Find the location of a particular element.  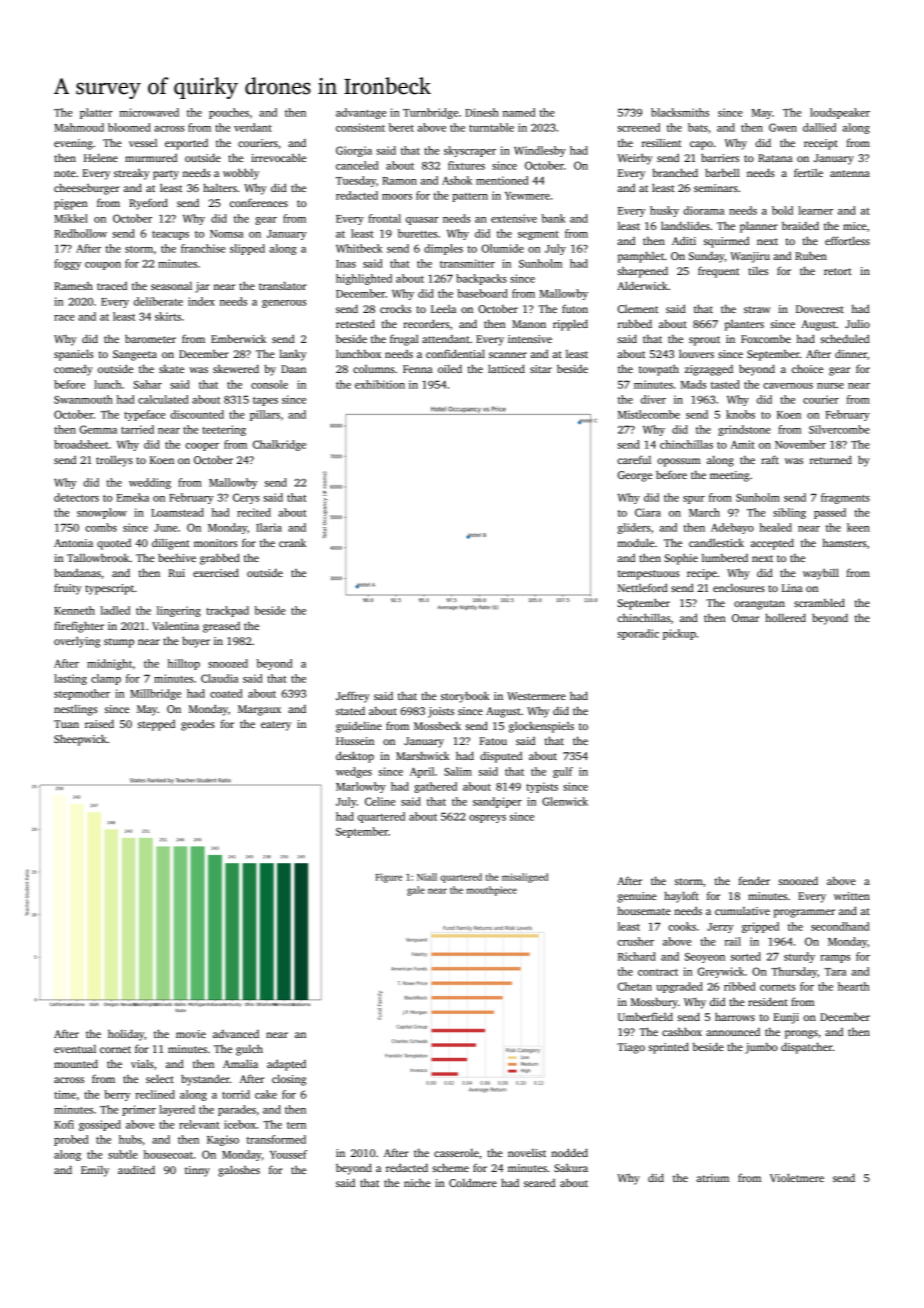

fender is located at coordinates (754, 880).
